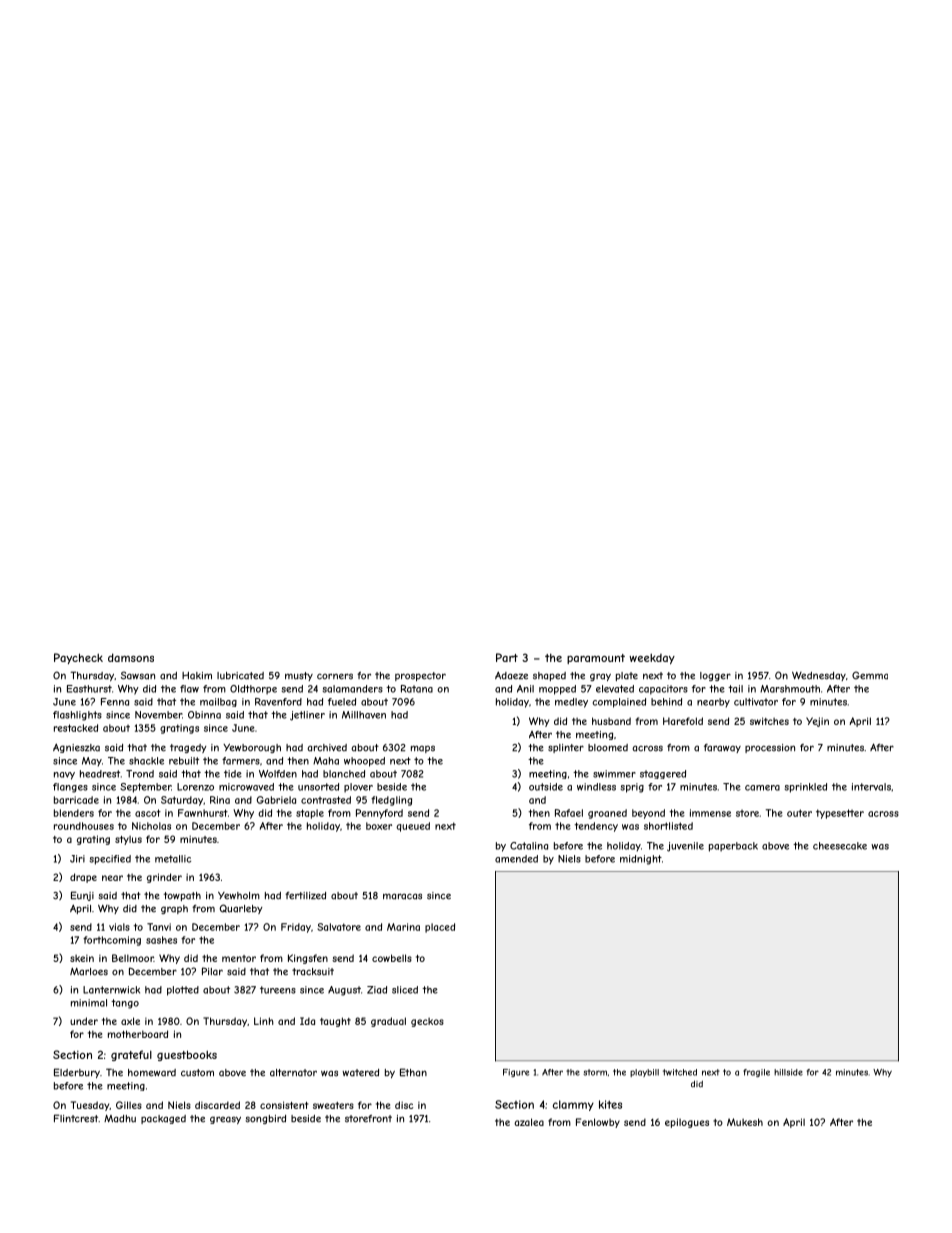  Describe the element at coordinates (131, 657) in the page. I see `damsons` at that location.
